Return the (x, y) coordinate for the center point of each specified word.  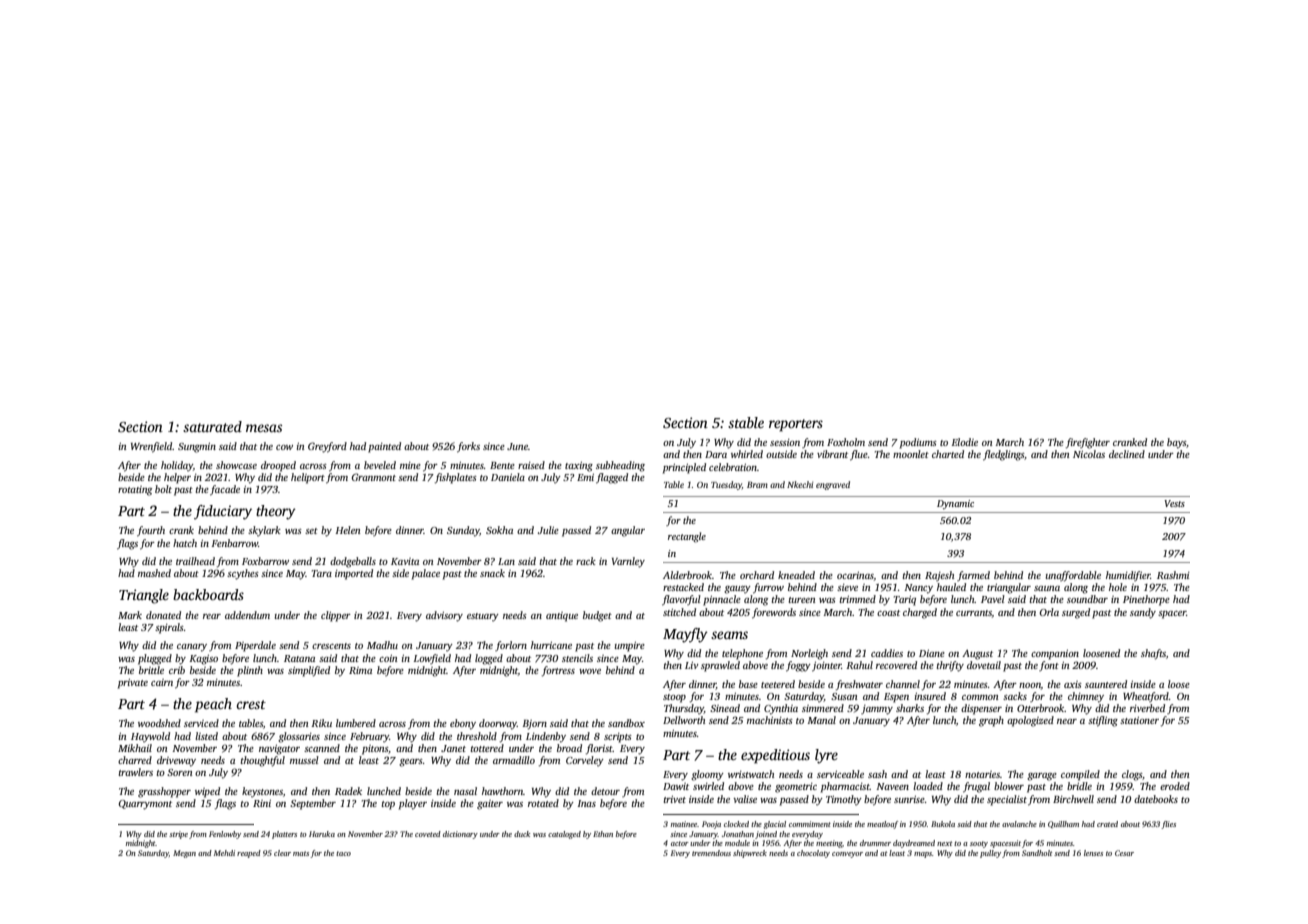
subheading (620, 466)
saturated (212, 426)
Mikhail (135, 748)
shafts (1153, 654)
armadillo (514, 760)
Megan (184, 854)
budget (597, 616)
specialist (1007, 800)
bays (1176, 443)
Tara (322, 573)
